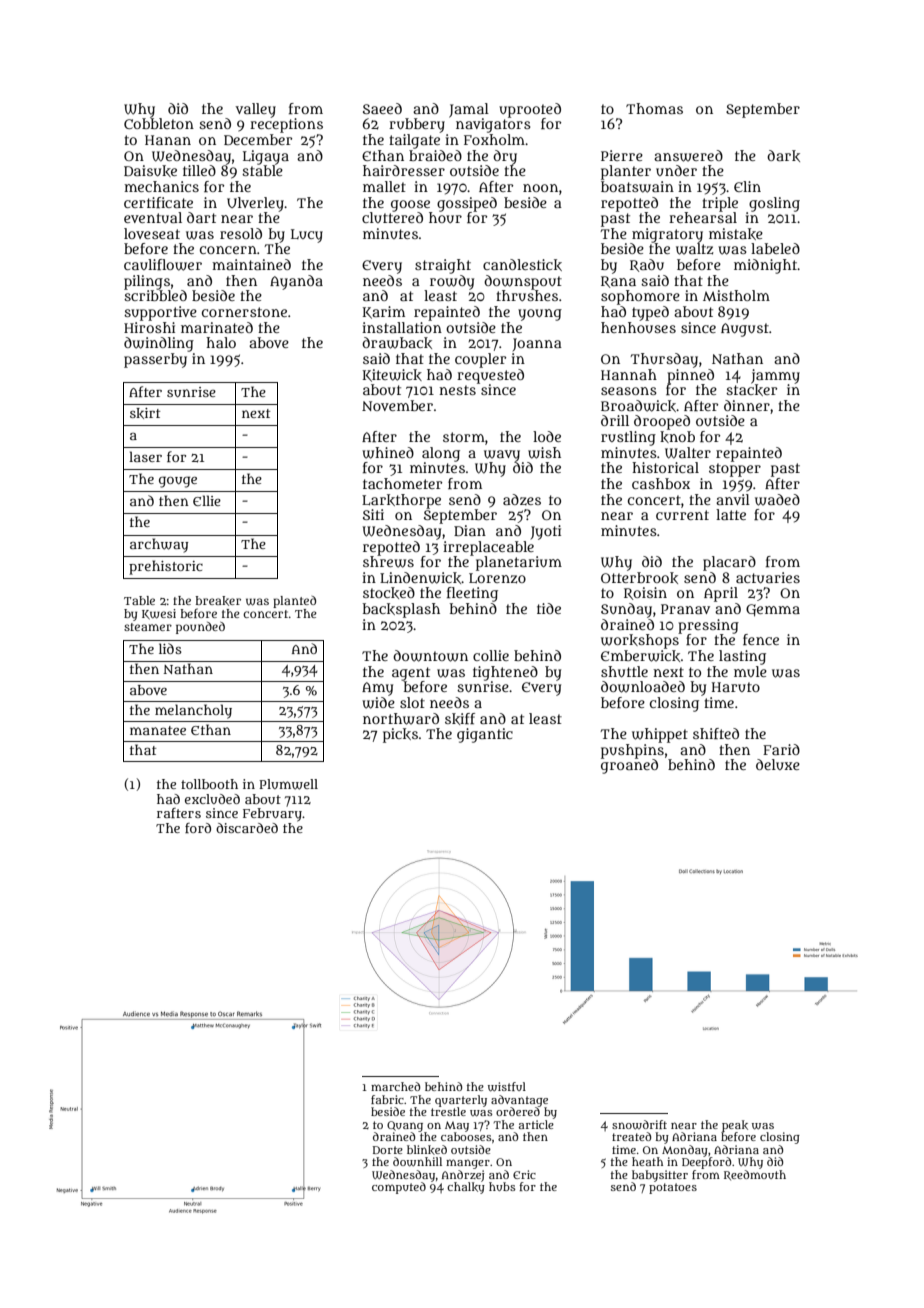  What do you see at coordinates (158, 730) in the page?
I see `manatee` at bounding box center [158, 730].
